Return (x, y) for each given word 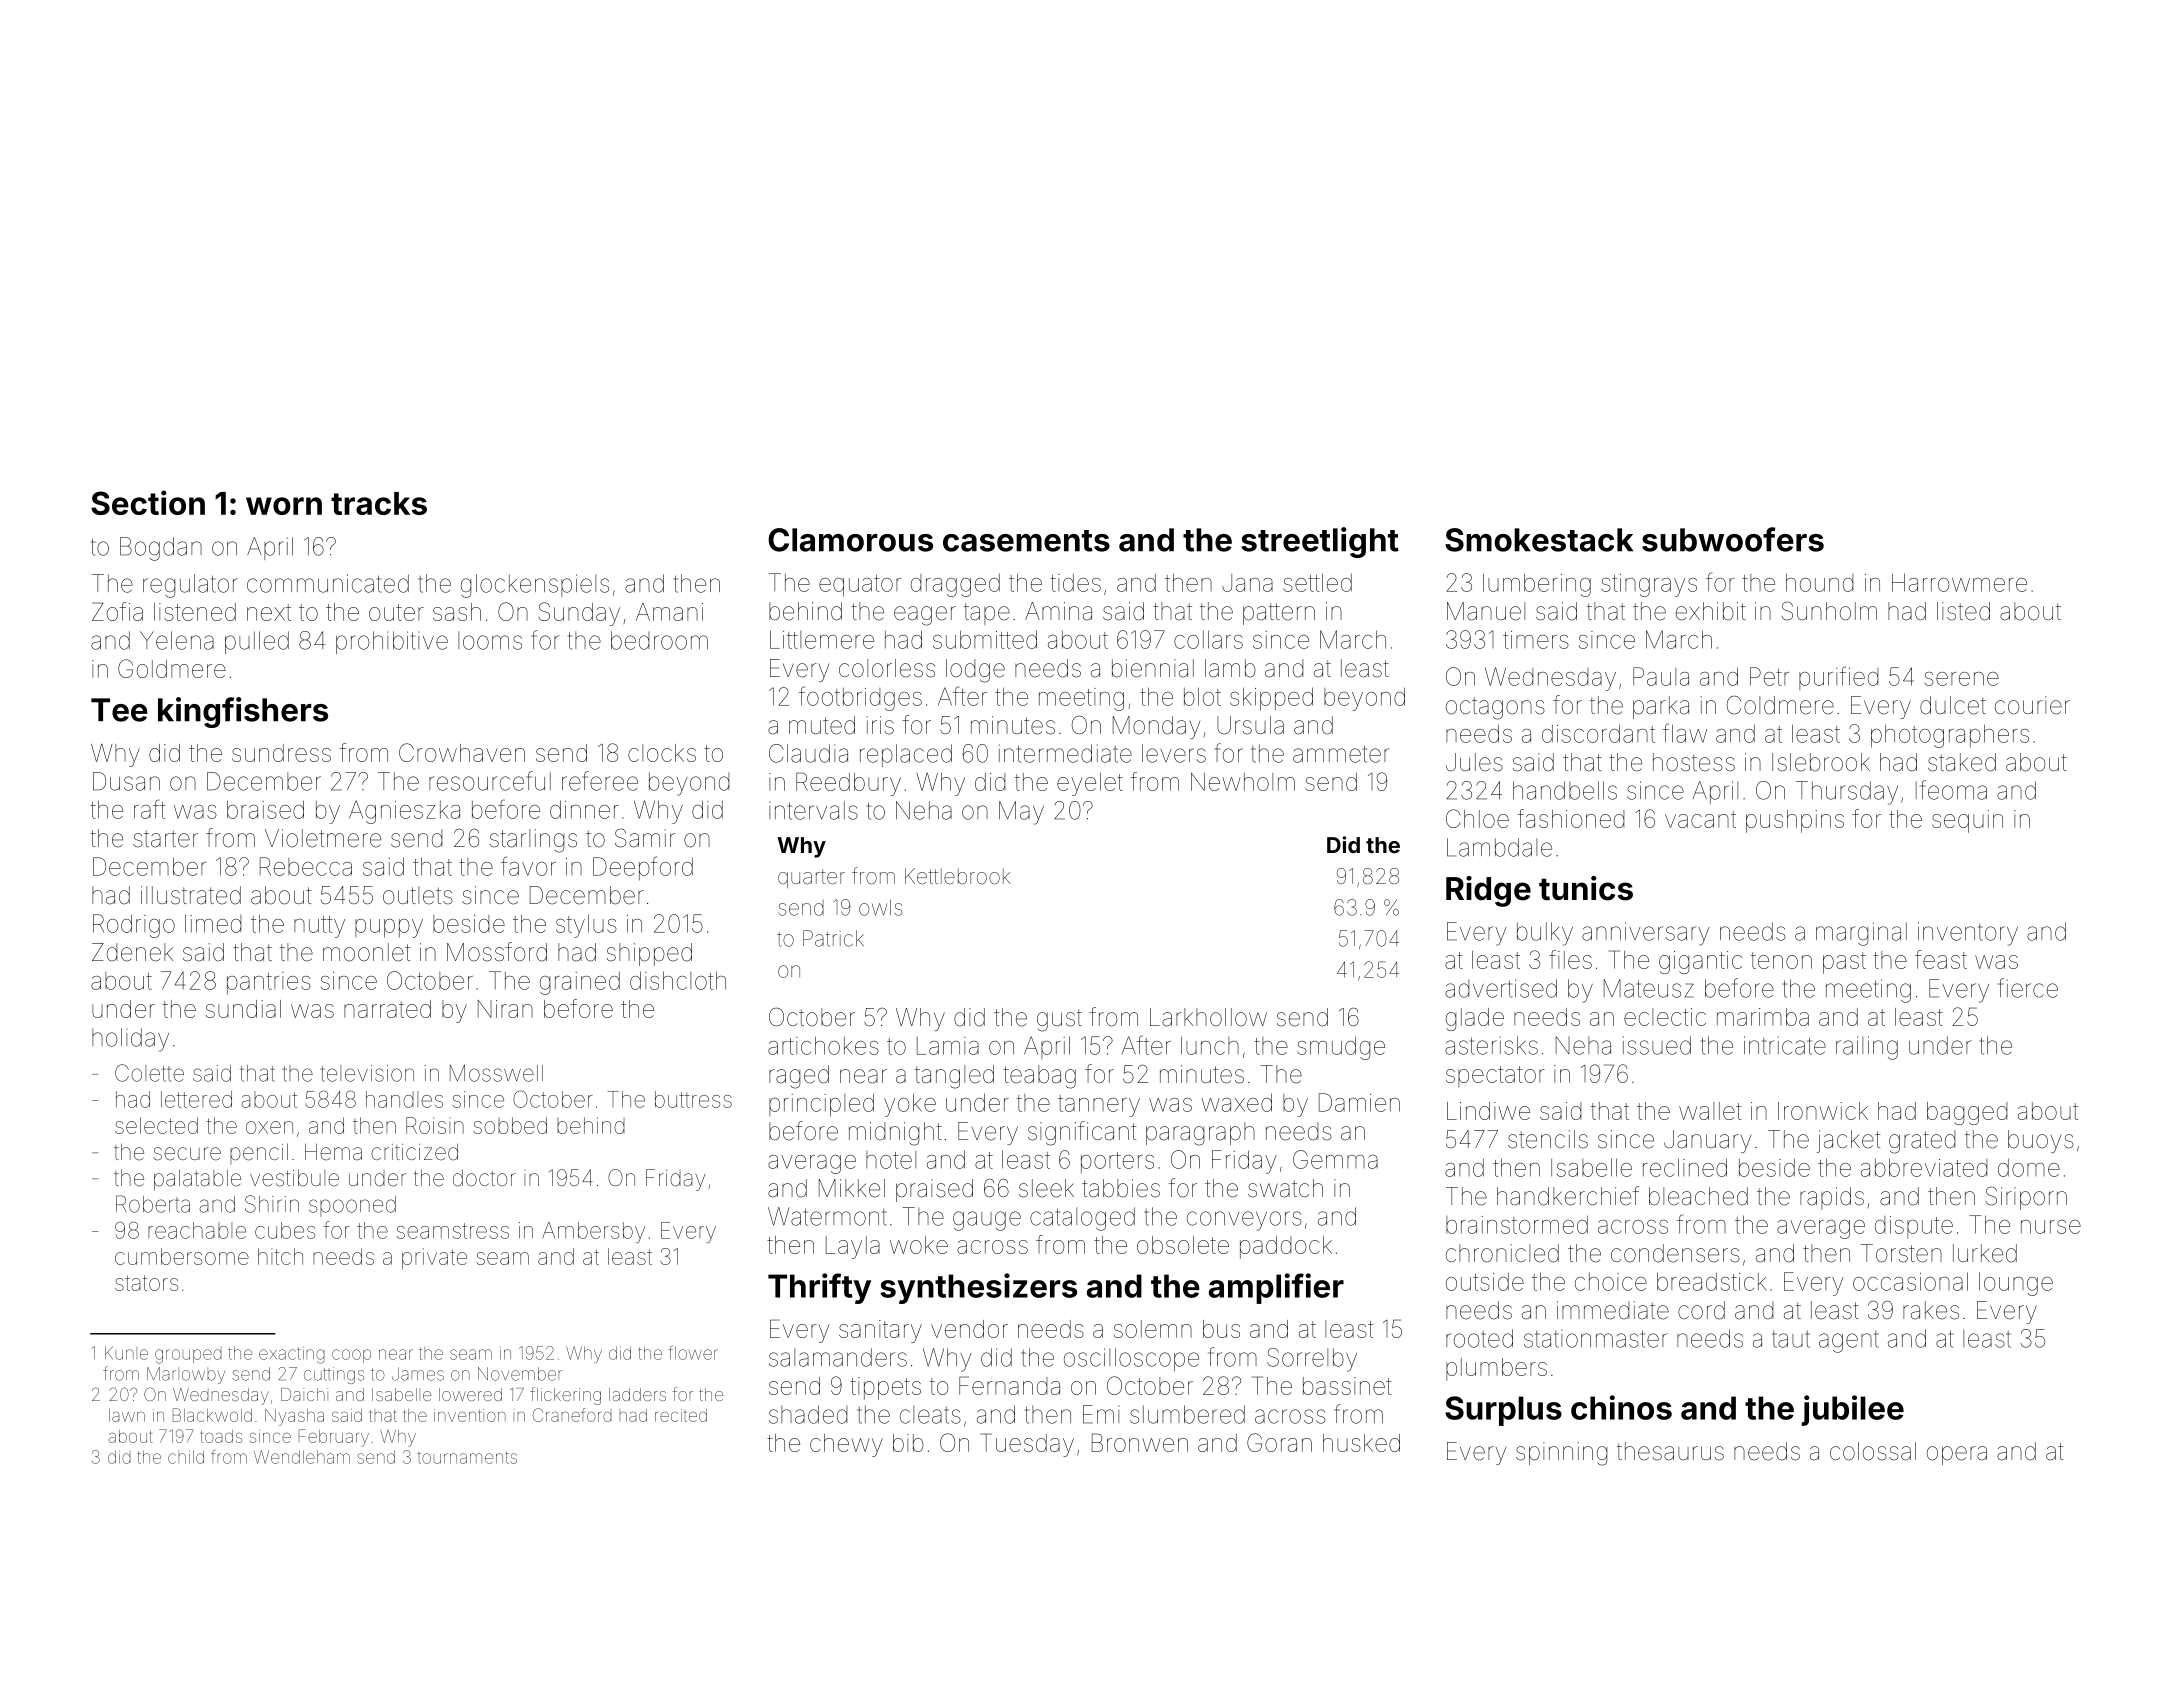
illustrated (191, 895)
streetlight (1320, 542)
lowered (470, 1394)
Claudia (808, 753)
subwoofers (1733, 539)
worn (284, 506)
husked (1361, 1443)
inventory (1968, 934)
